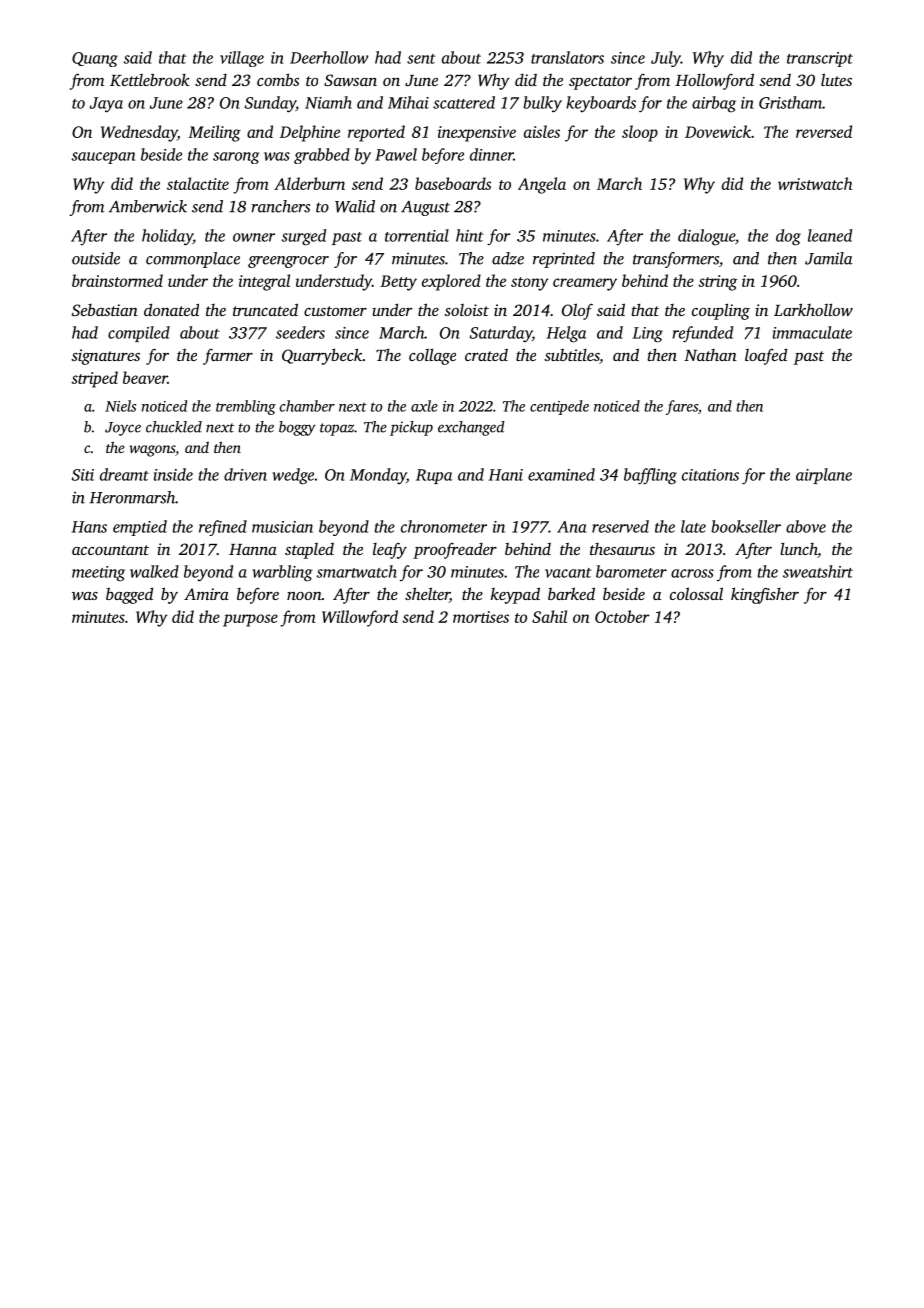 The width and height of the screenshot is (924, 1308). What do you see at coordinates (421, 59) in the screenshot?
I see `sent` at bounding box center [421, 59].
